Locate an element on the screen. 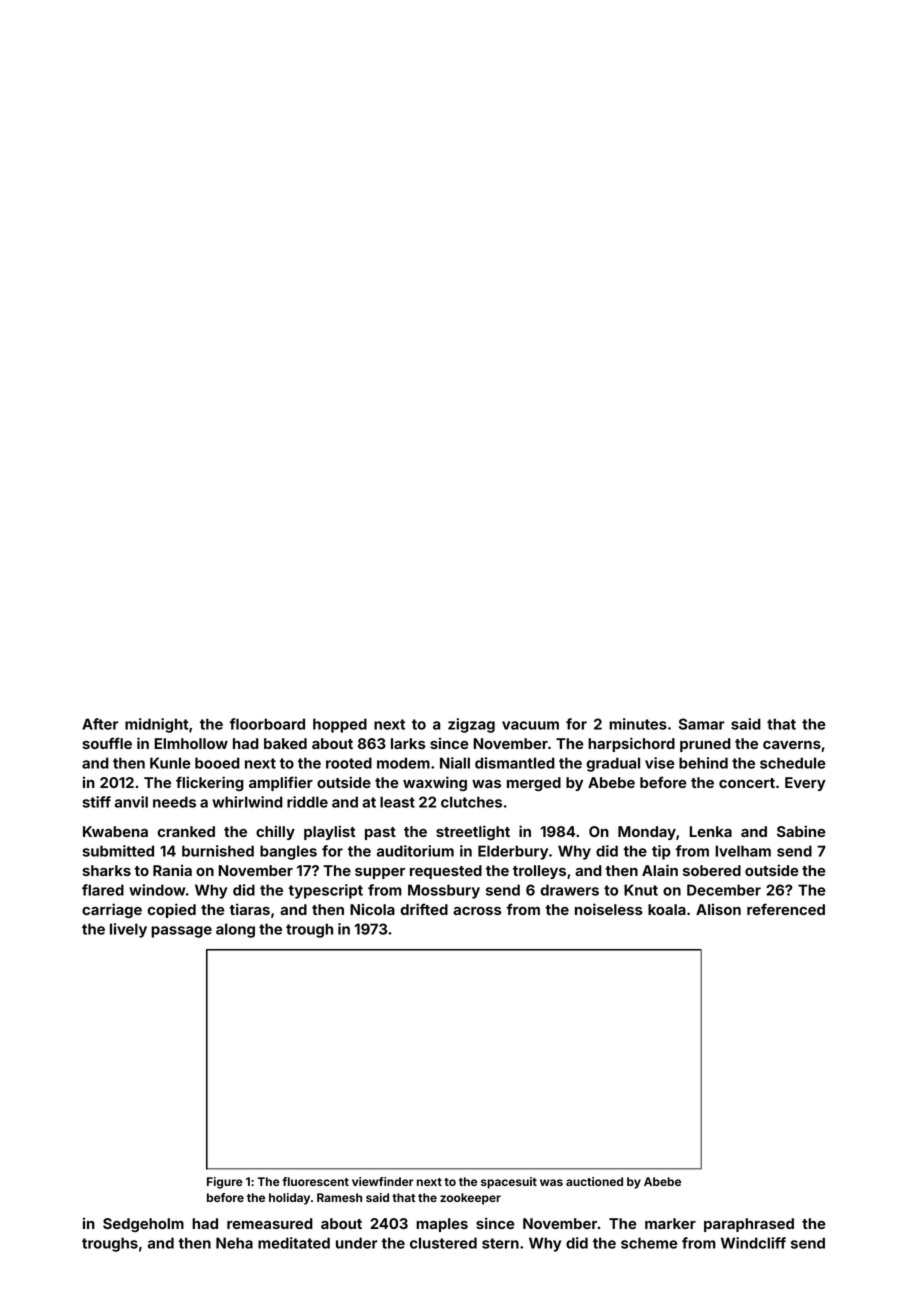 This screenshot has width=908, height=1316. auctioned is located at coordinates (594, 1181).
